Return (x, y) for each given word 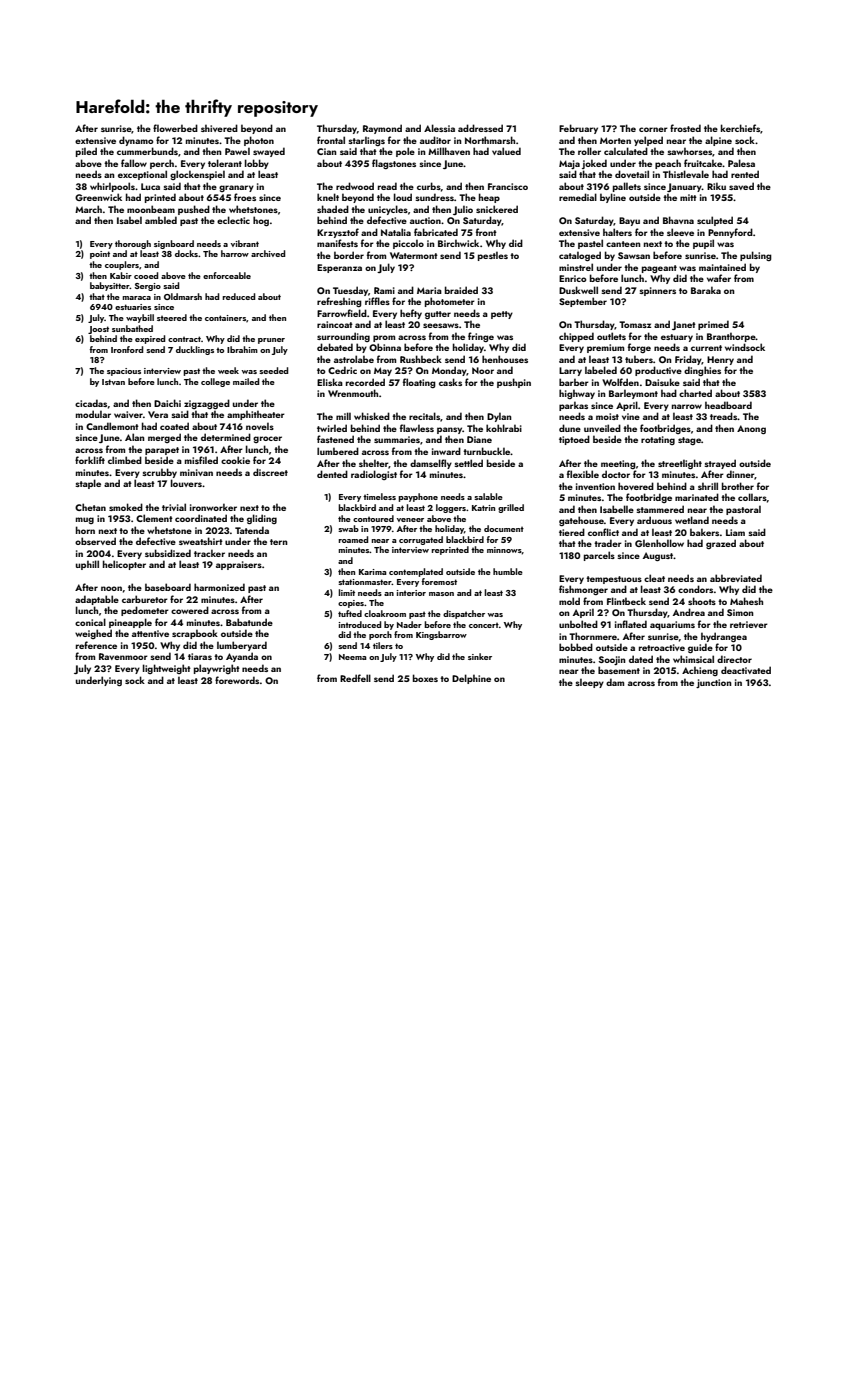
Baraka (706, 290)
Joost (98, 330)
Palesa (741, 163)
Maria (429, 290)
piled (86, 152)
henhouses (505, 359)
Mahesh (746, 601)
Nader (409, 624)
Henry (720, 360)
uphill (87, 565)
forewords (237, 680)
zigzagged (207, 404)
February (578, 129)
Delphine (471, 679)
